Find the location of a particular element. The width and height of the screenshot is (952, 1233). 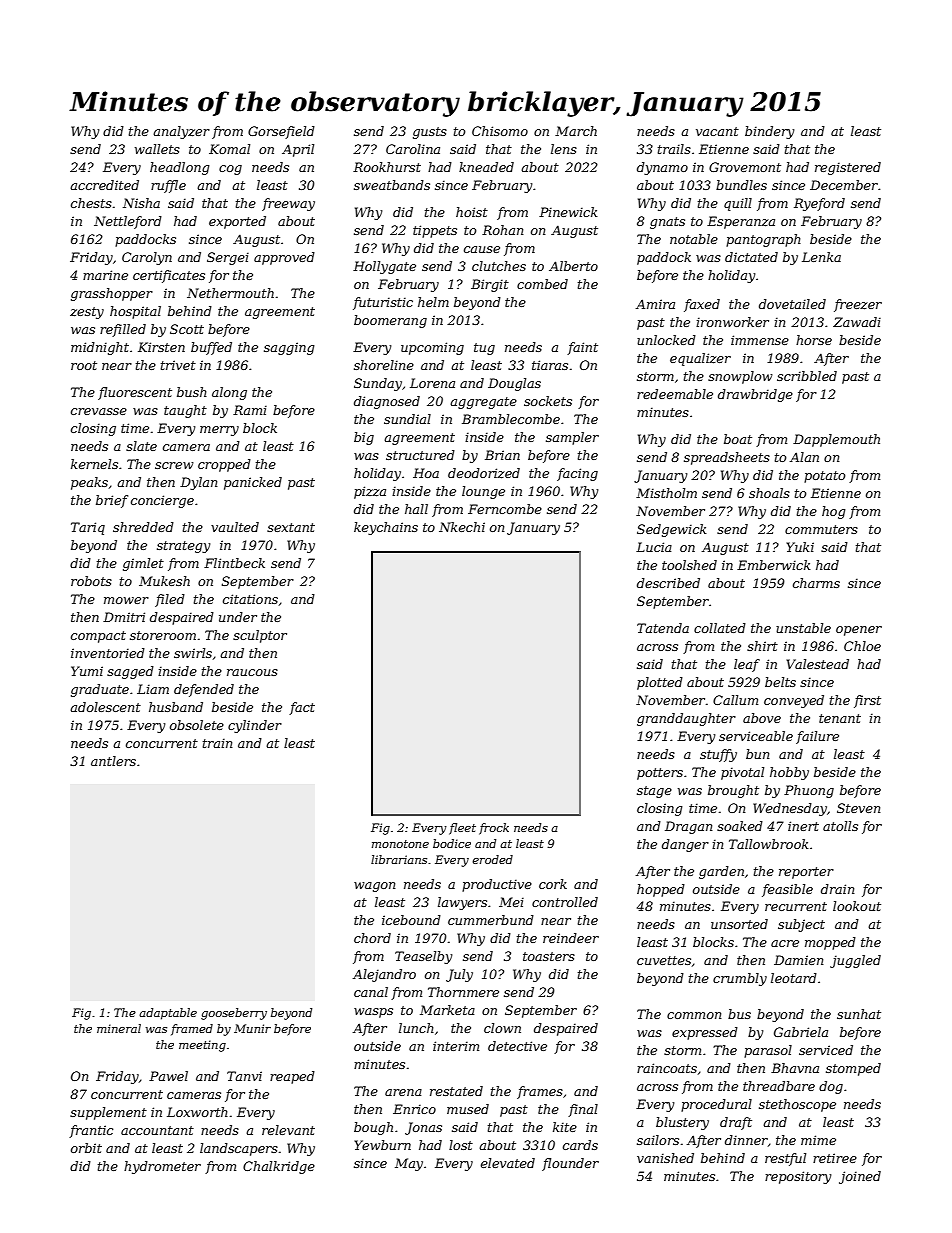

Nethermouth is located at coordinates (230, 293).
